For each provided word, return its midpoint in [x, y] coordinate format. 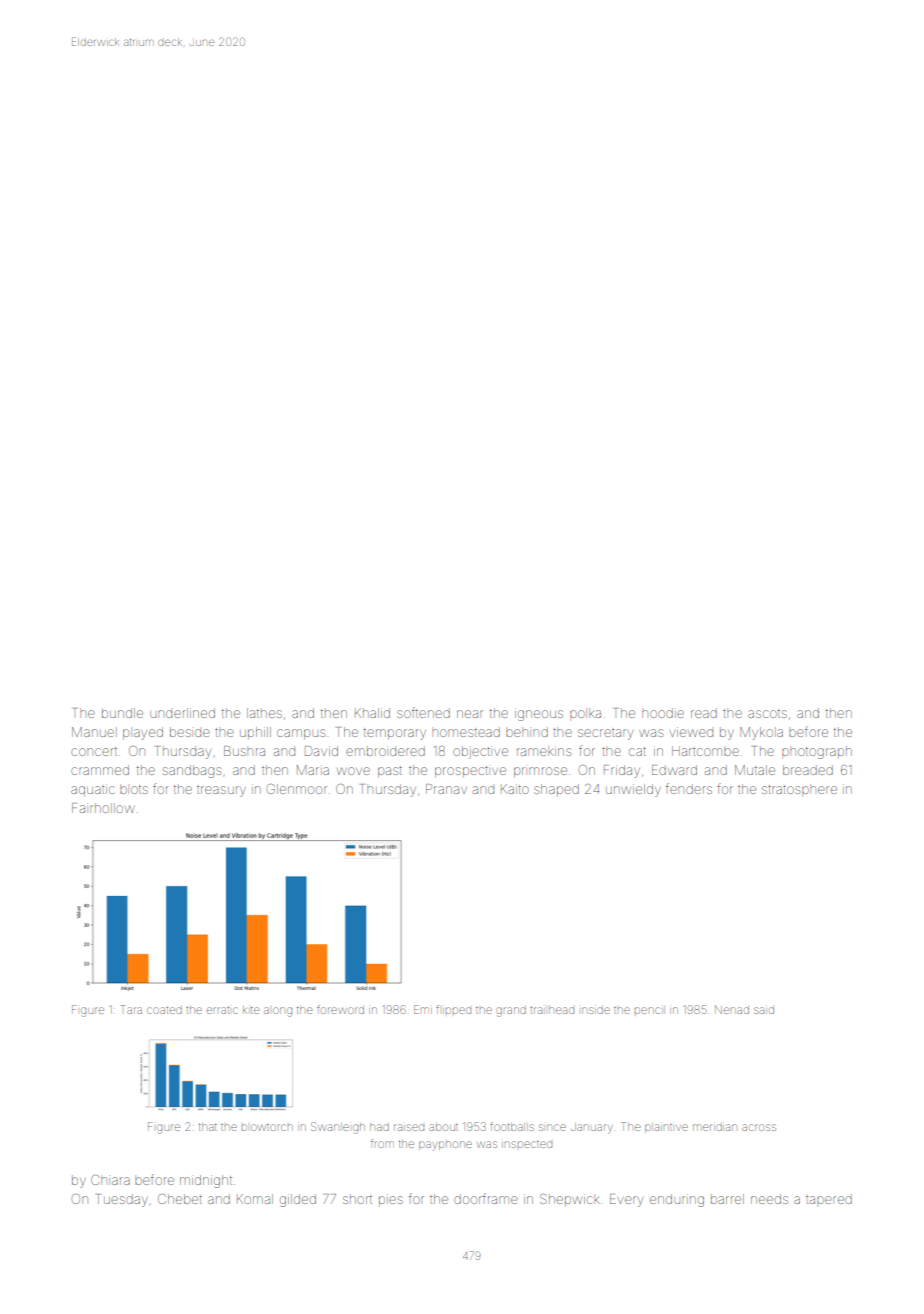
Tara [131, 1009]
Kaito [515, 789]
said [764, 1010]
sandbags [192, 771]
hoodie [663, 713]
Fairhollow [103, 808]
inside [596, 1010]
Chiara [110, 1180]
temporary [395, 734]
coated [164, 1010]
